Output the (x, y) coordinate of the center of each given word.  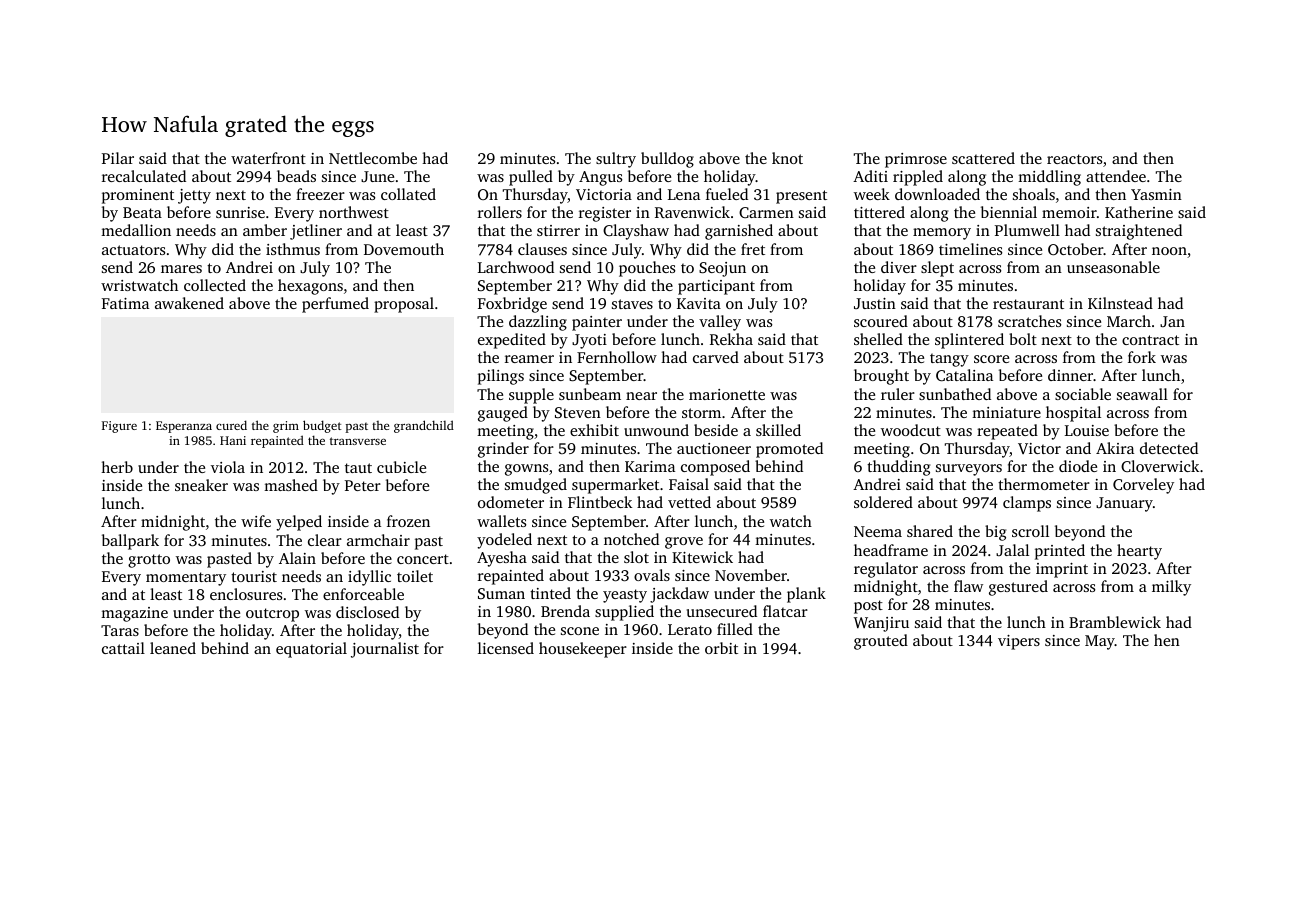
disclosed (367, 612)
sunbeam (590, 394)
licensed (506, 648)
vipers (1019, 642)
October (1076, 249)
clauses (542, 249)
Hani (233, 440)
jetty (194, 196)
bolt (1023, 339)
